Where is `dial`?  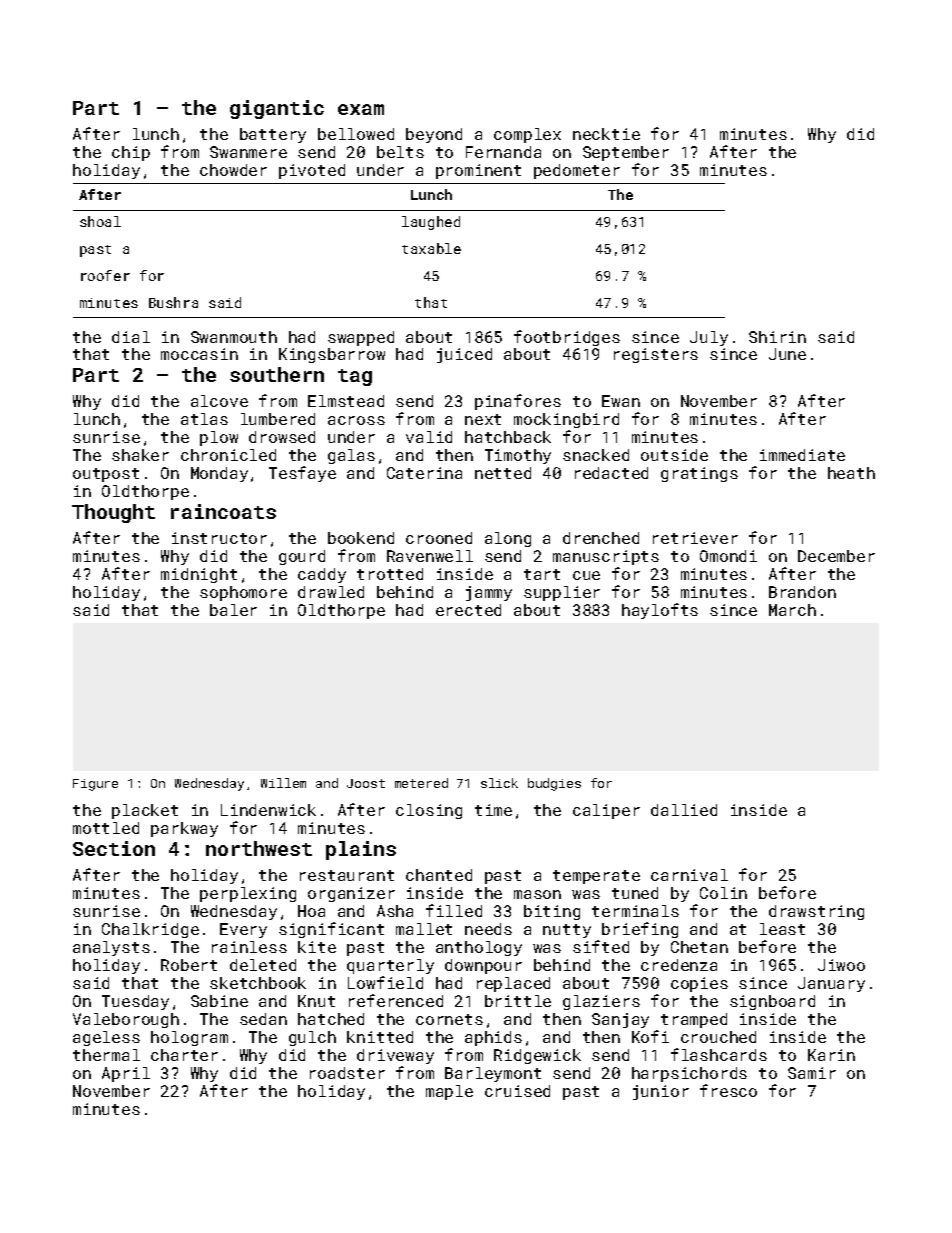 dial is located at coordinates (131, 337).
